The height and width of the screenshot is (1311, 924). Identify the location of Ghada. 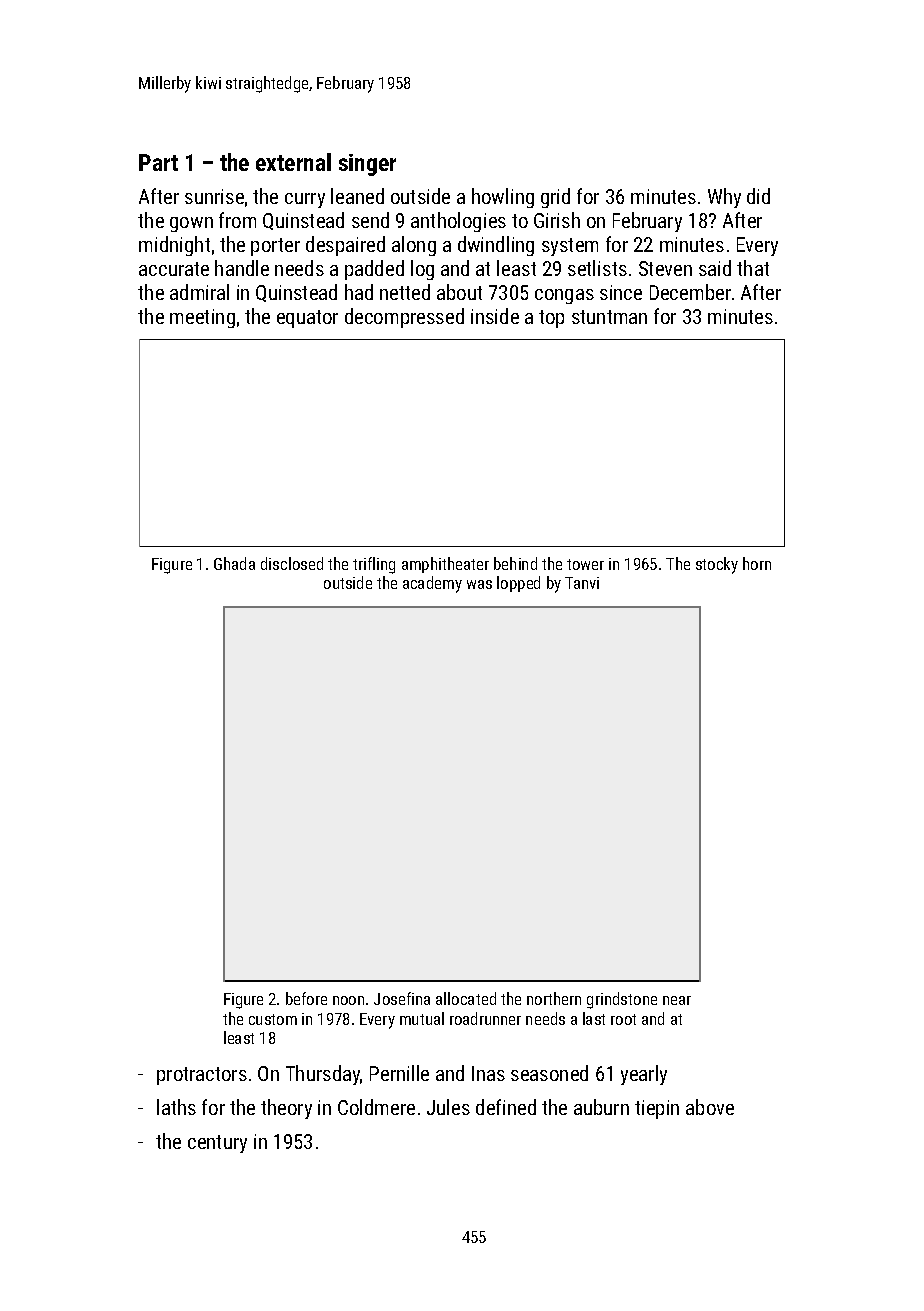
(234, 563).
